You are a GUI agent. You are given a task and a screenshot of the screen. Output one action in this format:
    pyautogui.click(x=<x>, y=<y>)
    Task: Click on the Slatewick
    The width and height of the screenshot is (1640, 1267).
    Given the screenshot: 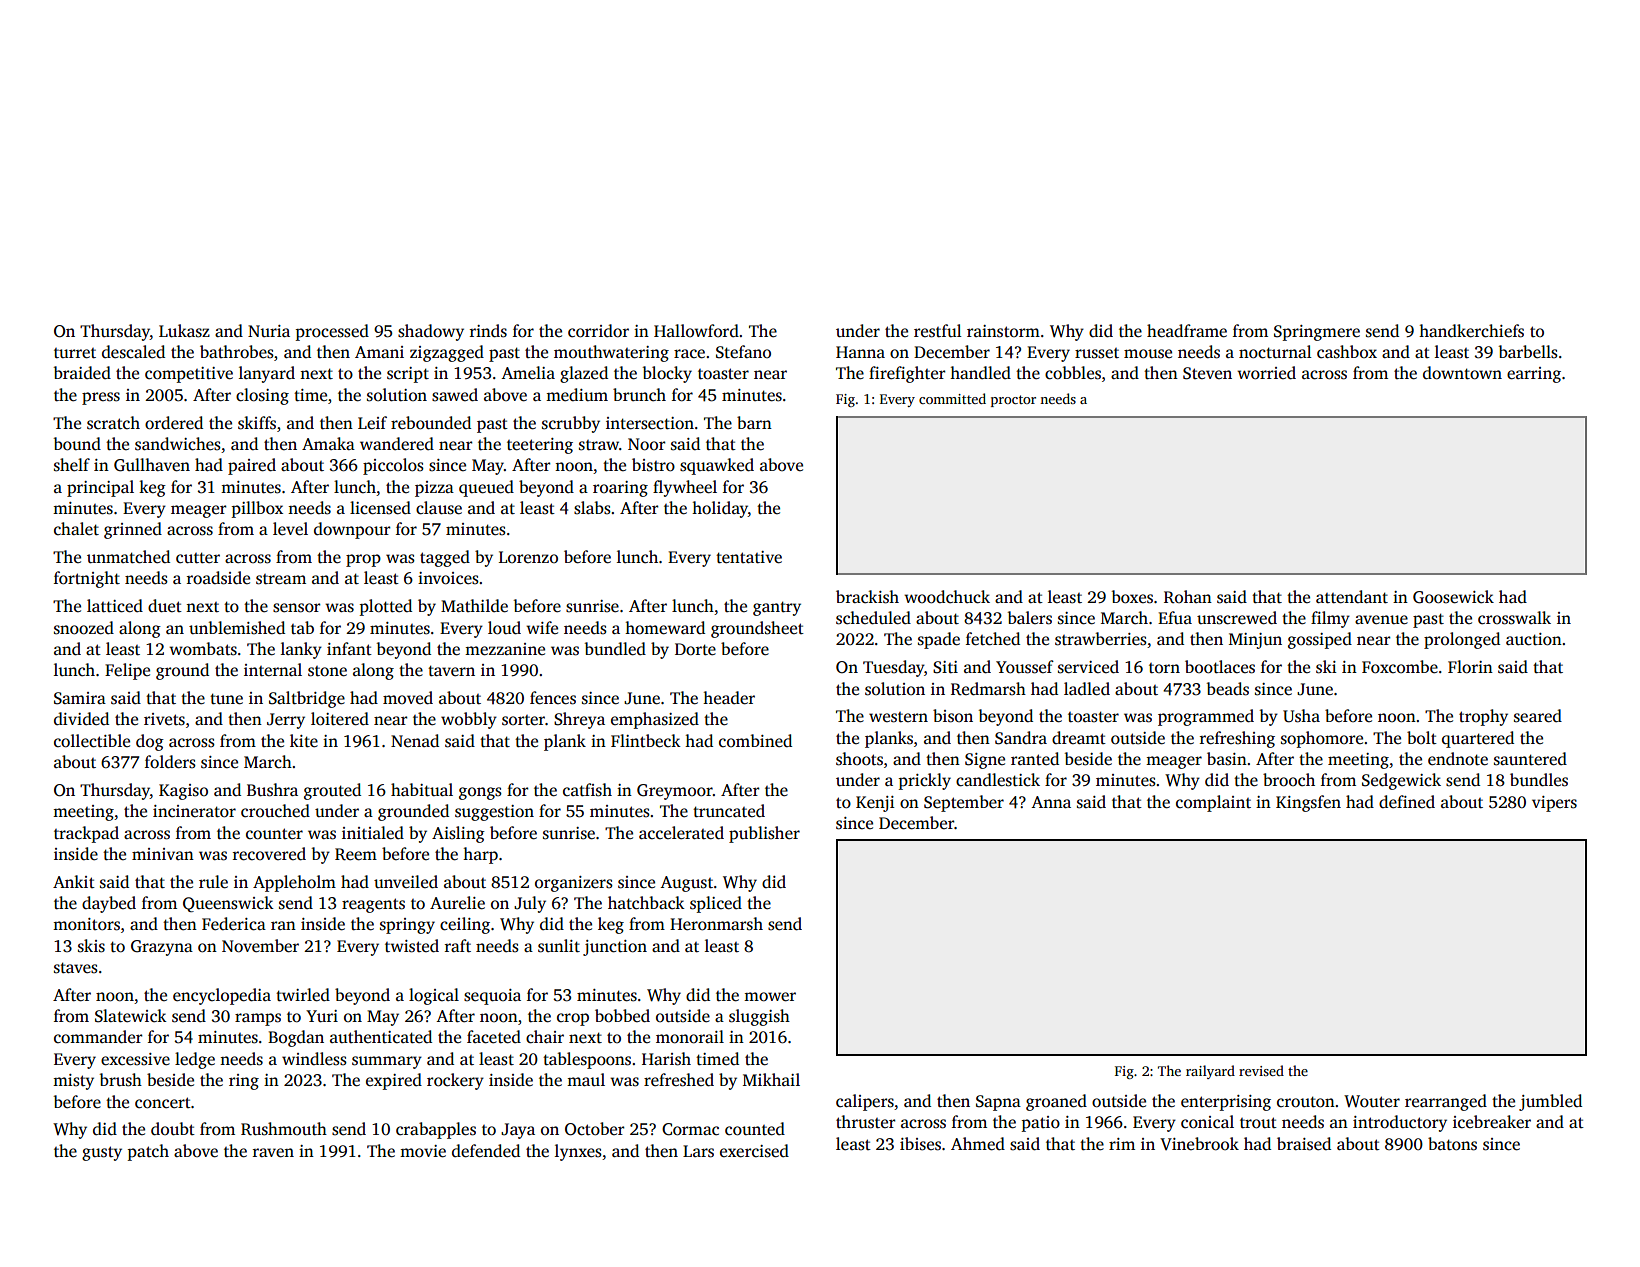 What is the action you would take?
    pyautogui.click(x=131, y=1016)
